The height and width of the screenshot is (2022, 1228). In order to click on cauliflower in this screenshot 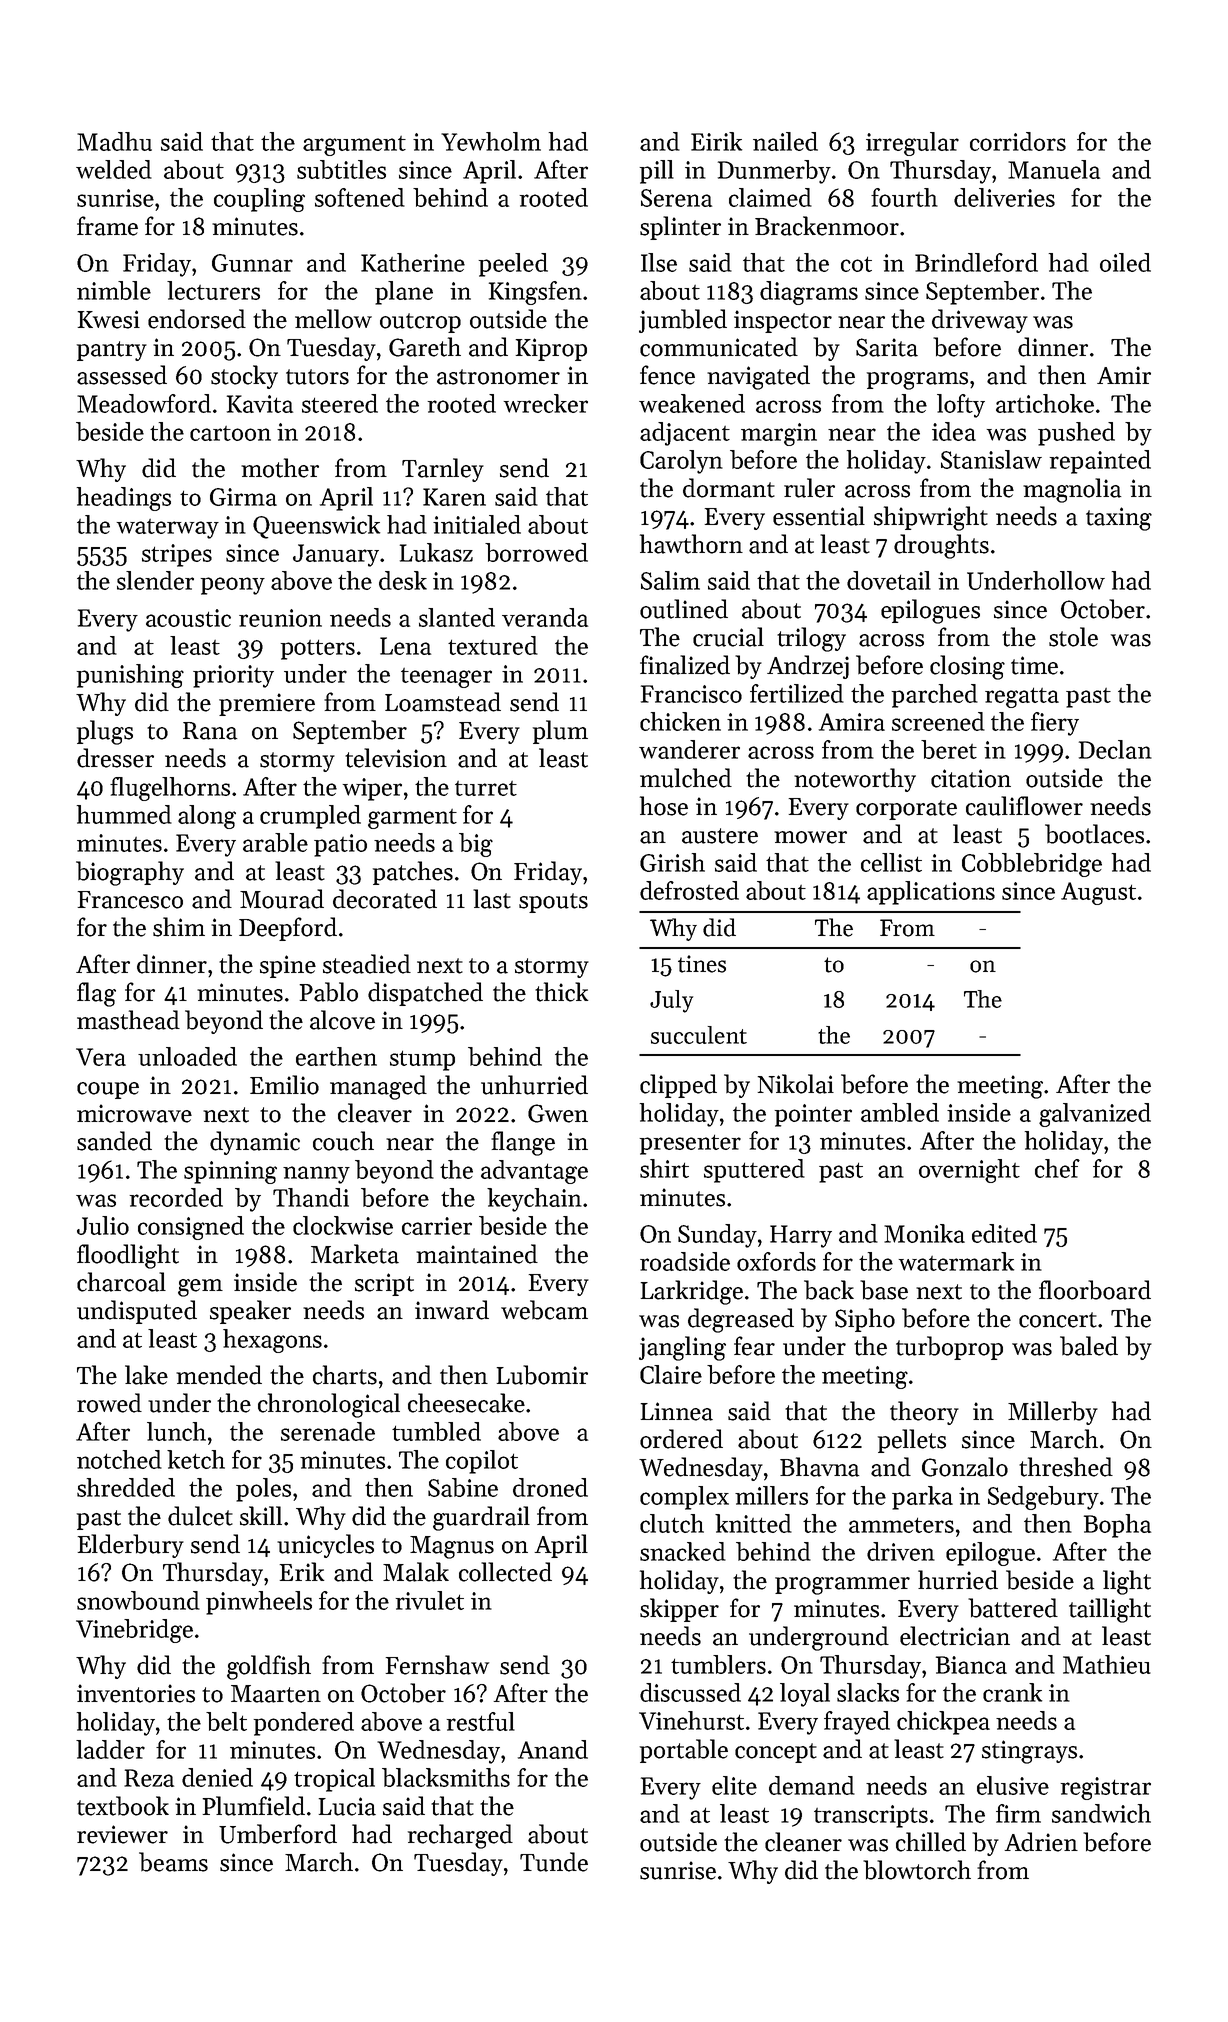, I will do `click(1024, 806)`.
